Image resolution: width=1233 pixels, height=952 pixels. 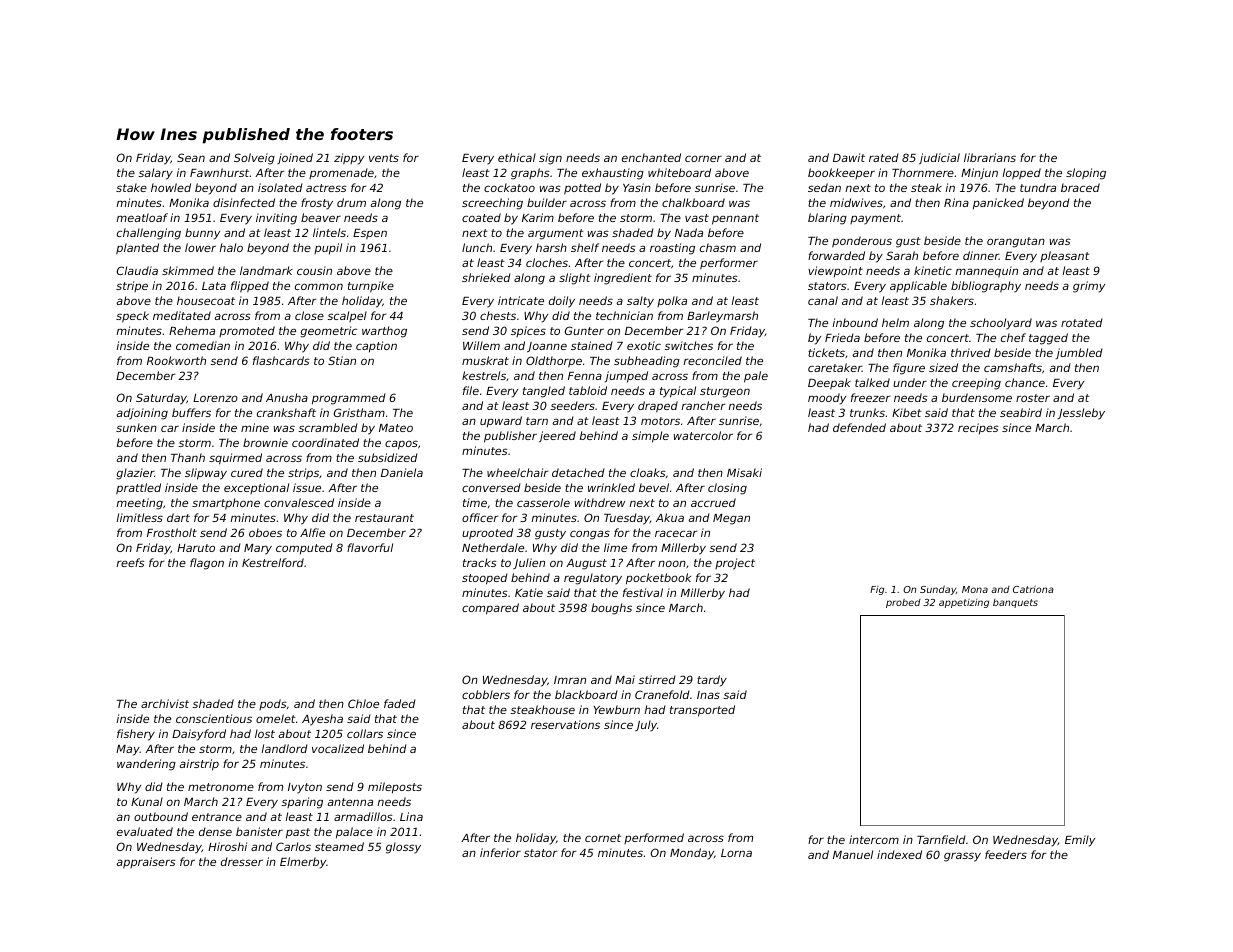 What do you see at coordinates (400, 703) in the screenshot?
I see `faded` at bounding box center [400, 703].
